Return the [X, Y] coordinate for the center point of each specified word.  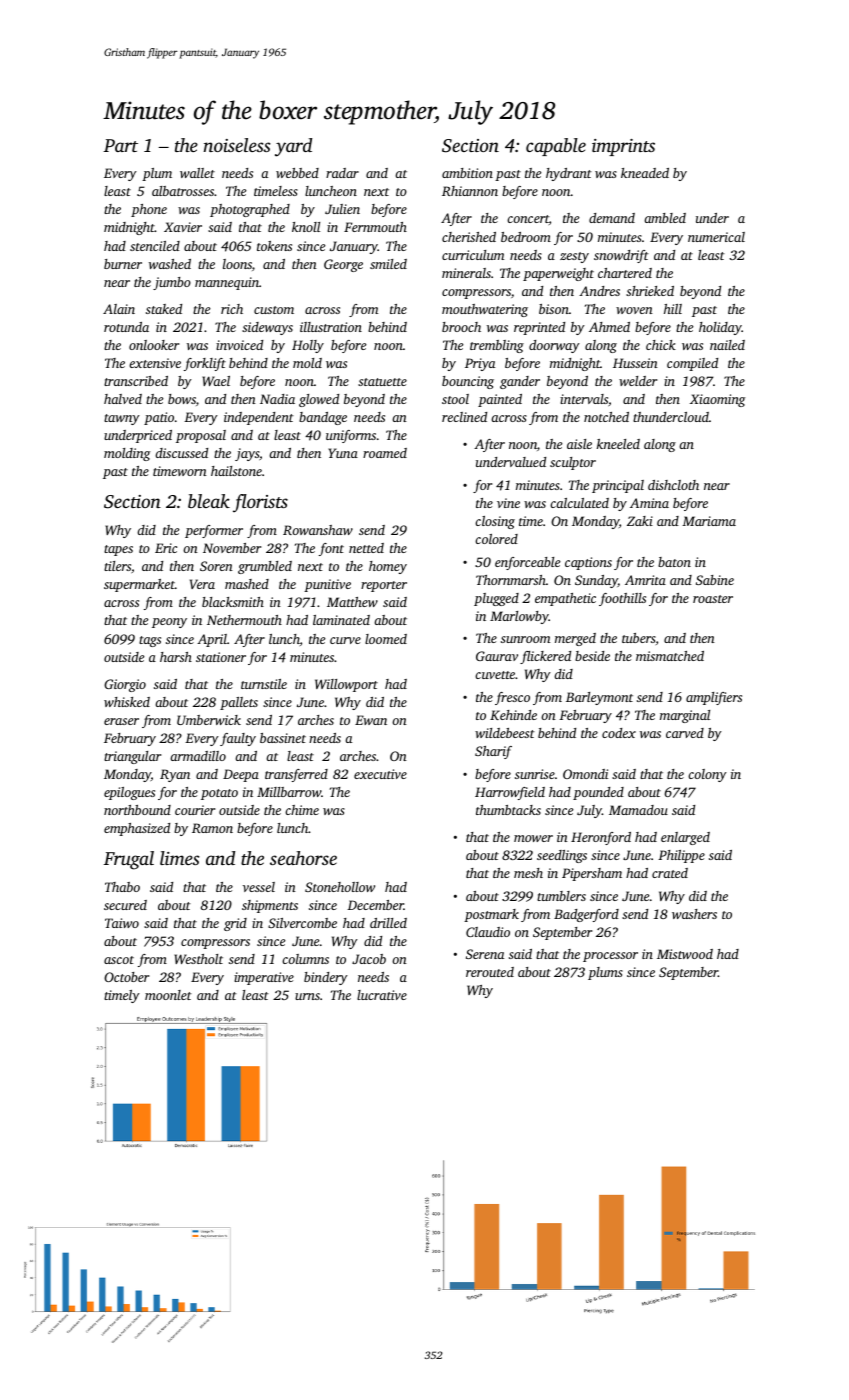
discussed [181, 453]
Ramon [212, 828]
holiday [720, 328]
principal [618, 486]
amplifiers [714, 698]
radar [342, 173]
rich [232, 309]
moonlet [168, 995]
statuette [382, 382]
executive [380, 774]
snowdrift [621, 256]
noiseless [237, 145]
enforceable [527, 563]
